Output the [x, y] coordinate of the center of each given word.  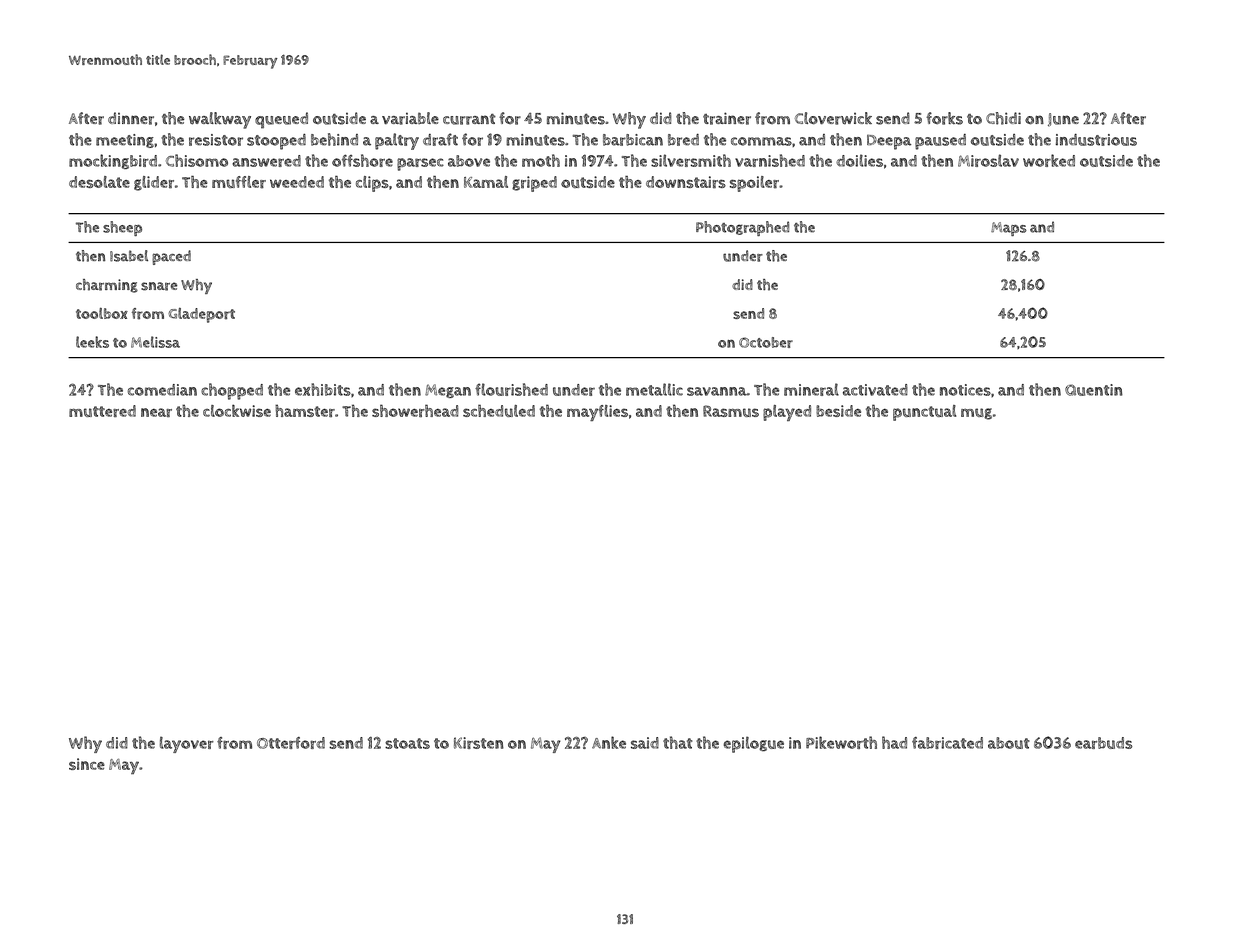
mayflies [597, 413]
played [787, 413]
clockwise [237, 410]
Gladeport [201, 315]
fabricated [947, 743]
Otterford [291, 743]
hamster [305, 410]
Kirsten [479, 743]
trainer [727, 118]
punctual [924, 413]
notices [965, 390]
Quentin [1094, 390]
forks [944, 118]
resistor [216, 140]
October [766, 342]
